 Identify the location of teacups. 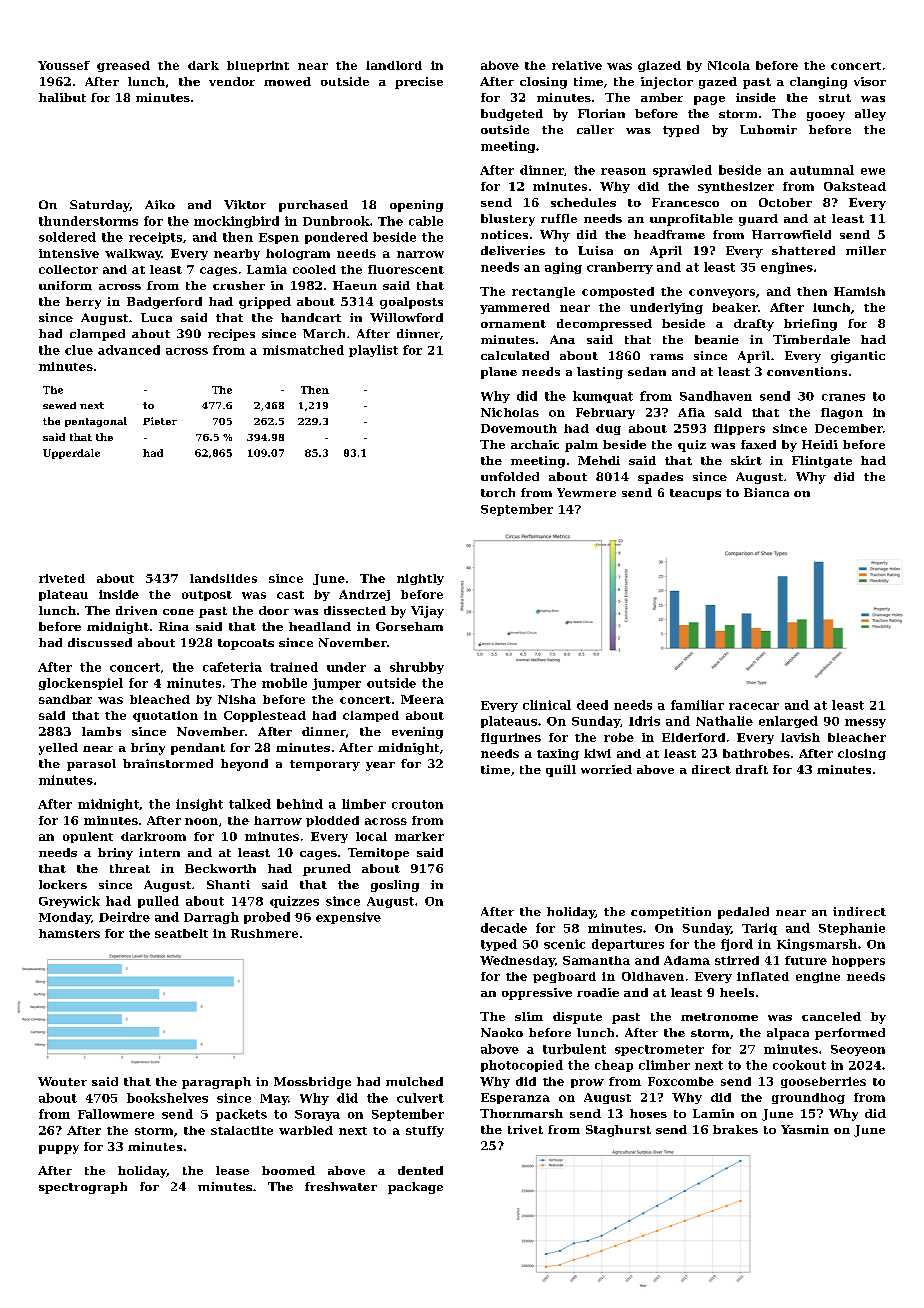
(695, 494).
